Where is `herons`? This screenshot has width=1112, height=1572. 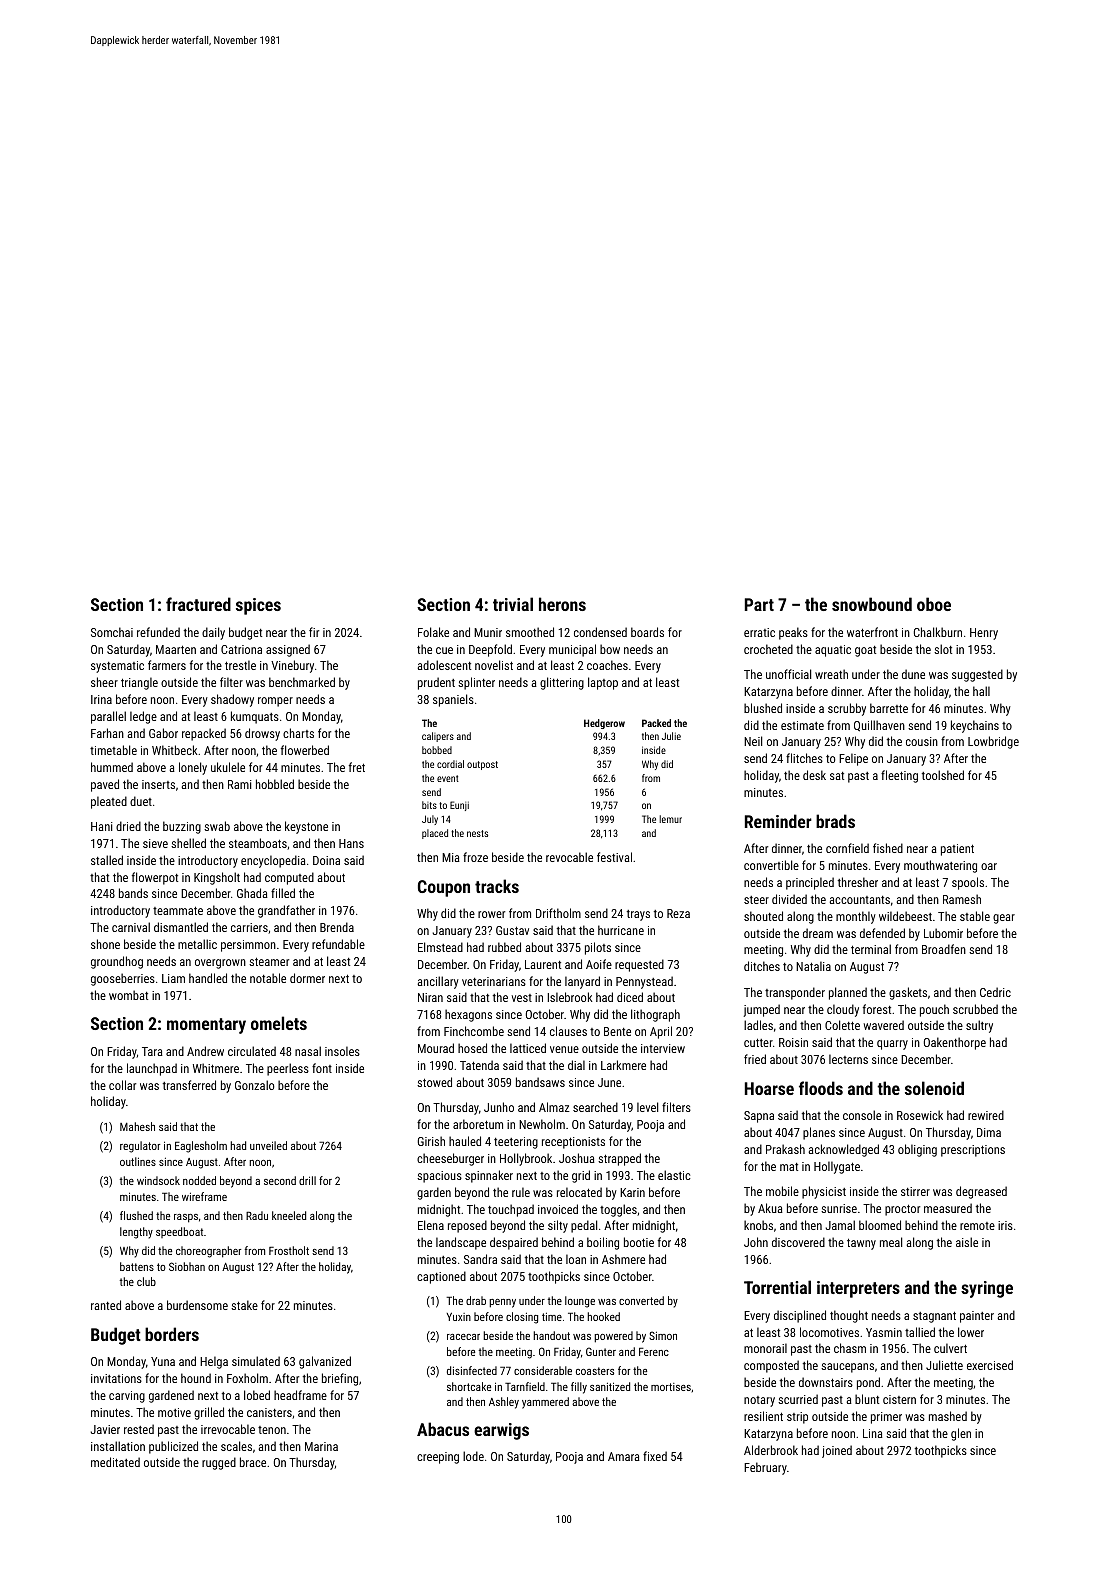
herons is located at coordinates (562, 604).
